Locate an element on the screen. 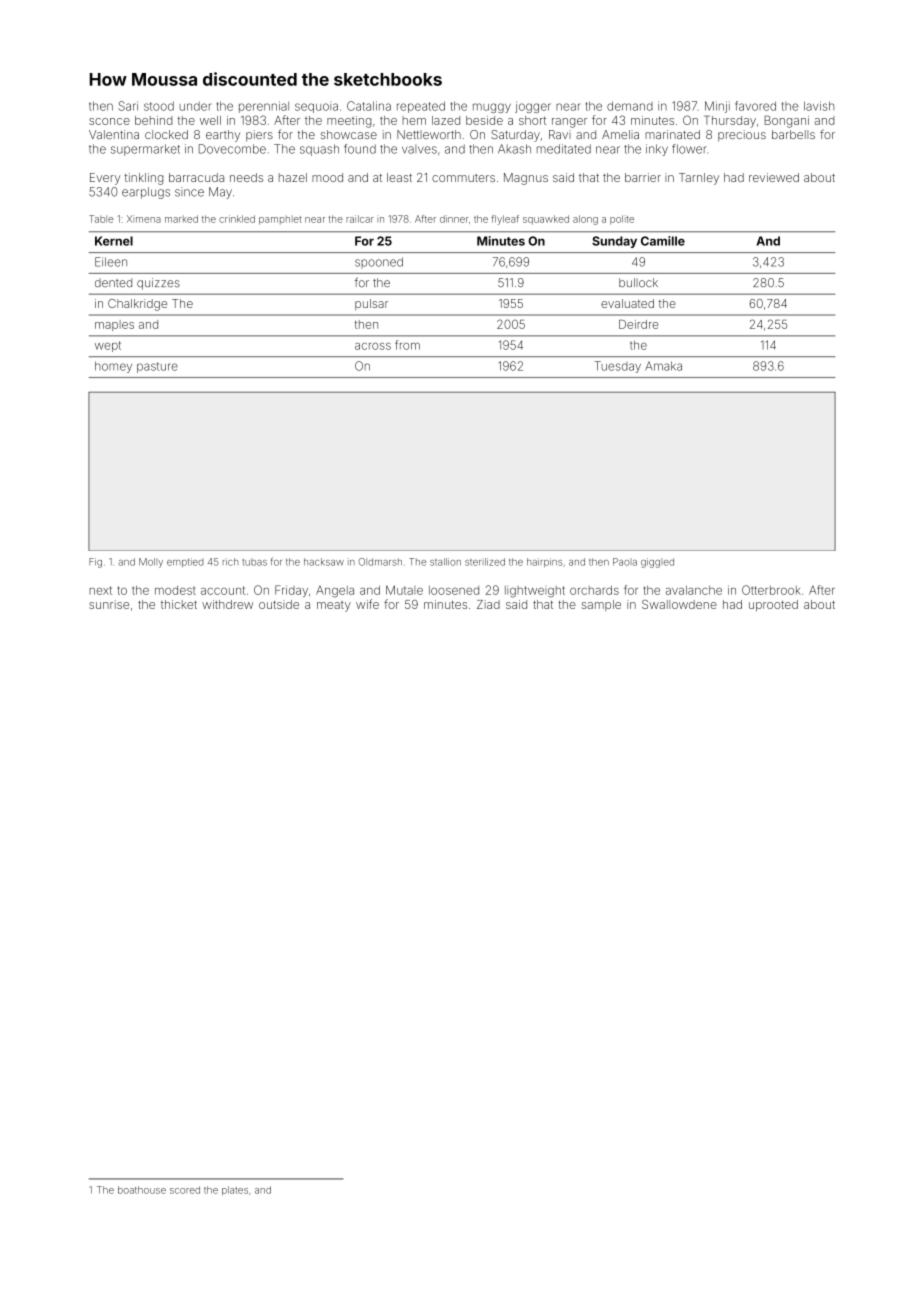  demand is located at coordinates (630, 106).
